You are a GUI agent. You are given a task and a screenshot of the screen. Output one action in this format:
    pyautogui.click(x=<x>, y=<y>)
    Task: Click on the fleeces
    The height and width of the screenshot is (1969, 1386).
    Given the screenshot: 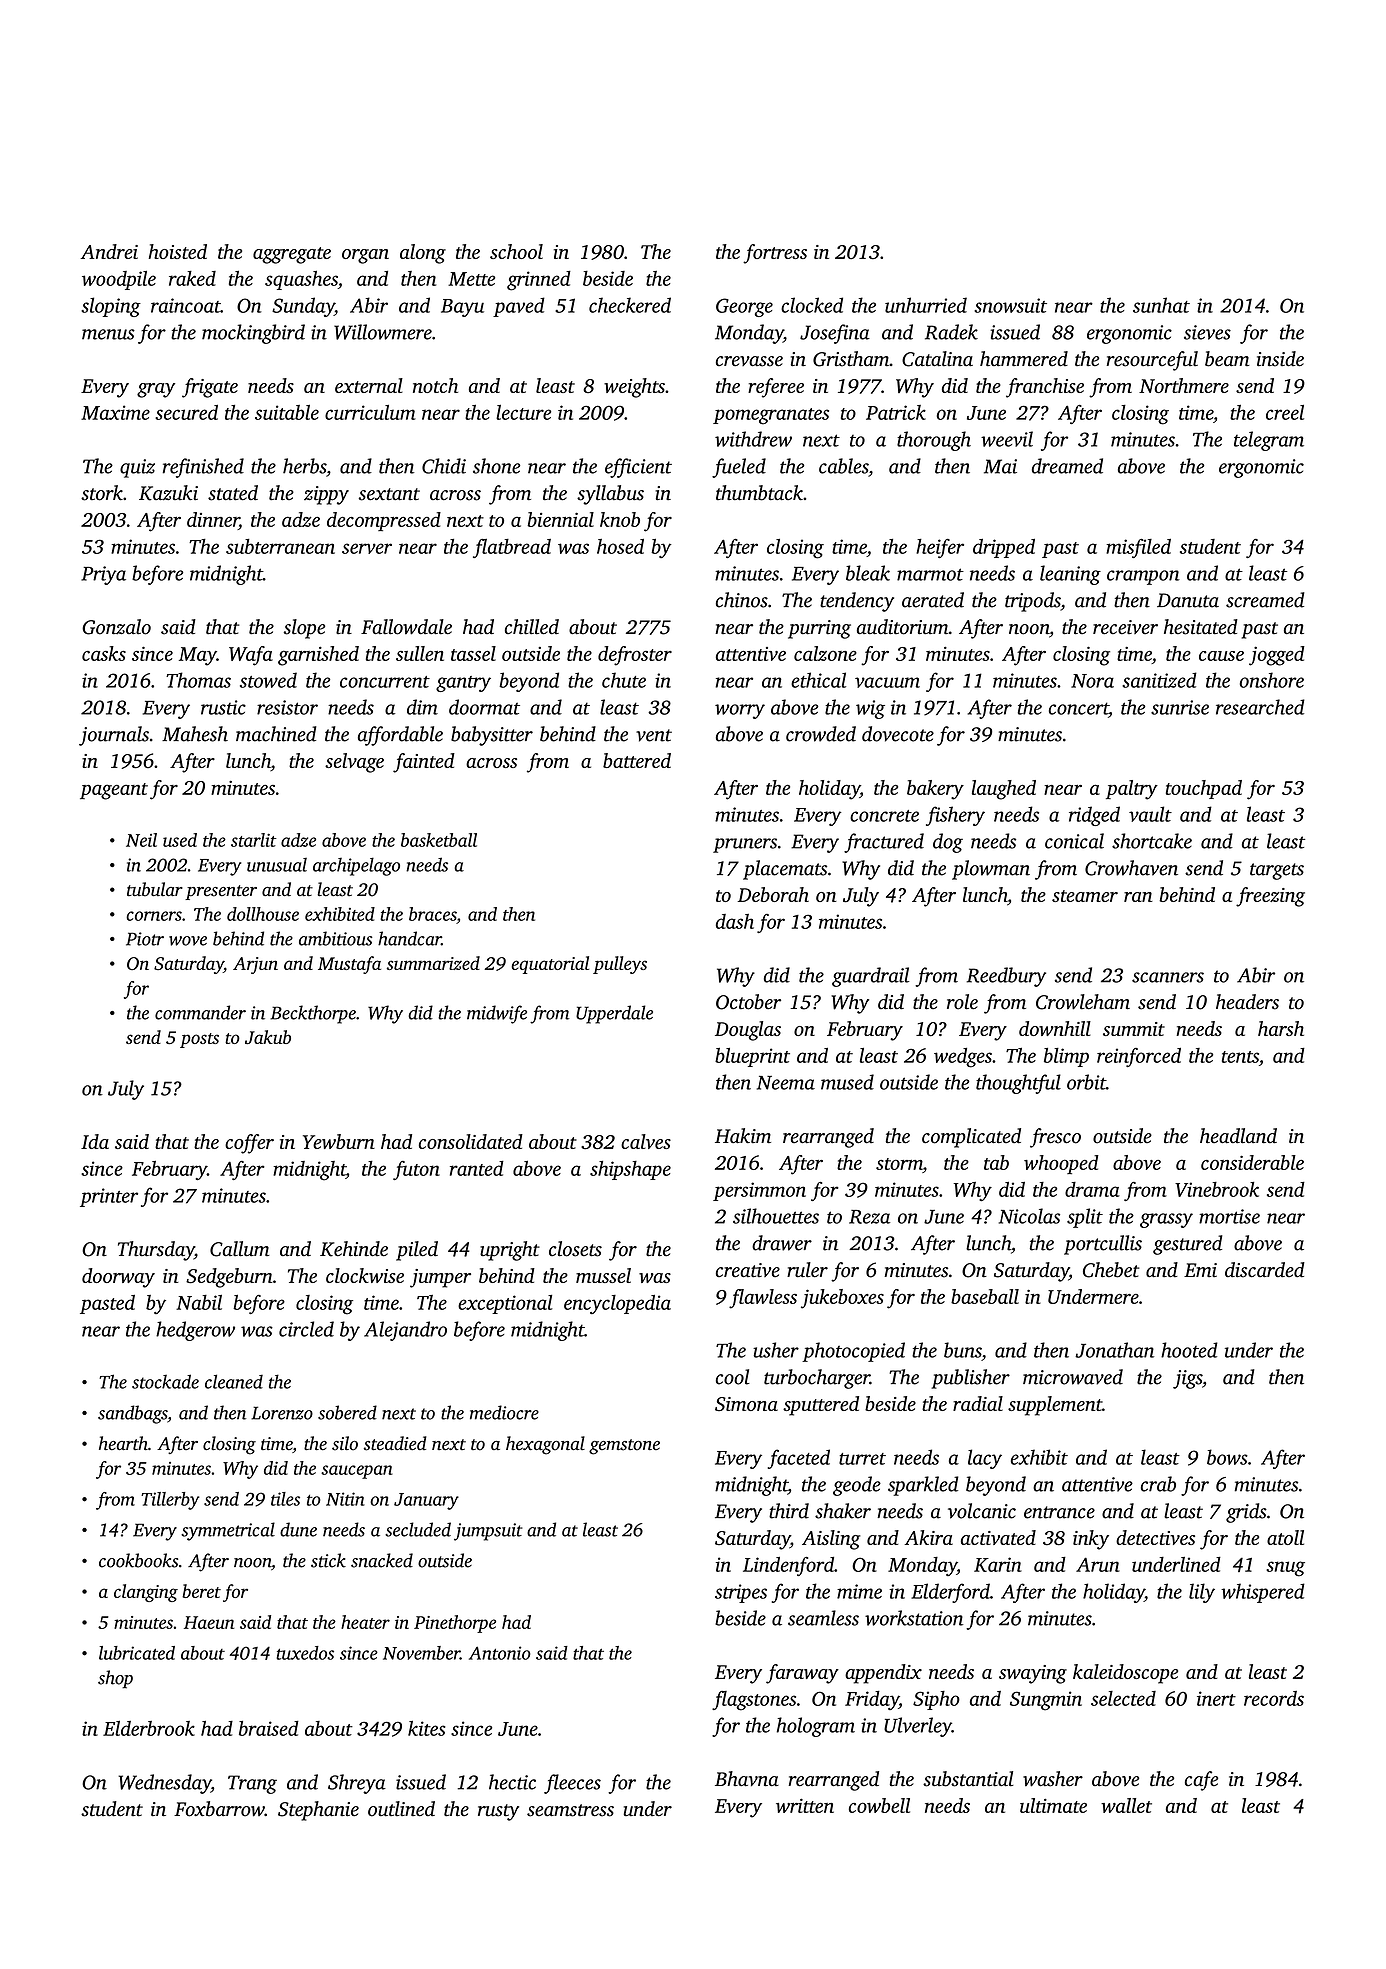 What is the action you would take?
    pyautogui.click(x=572, y=1784)
